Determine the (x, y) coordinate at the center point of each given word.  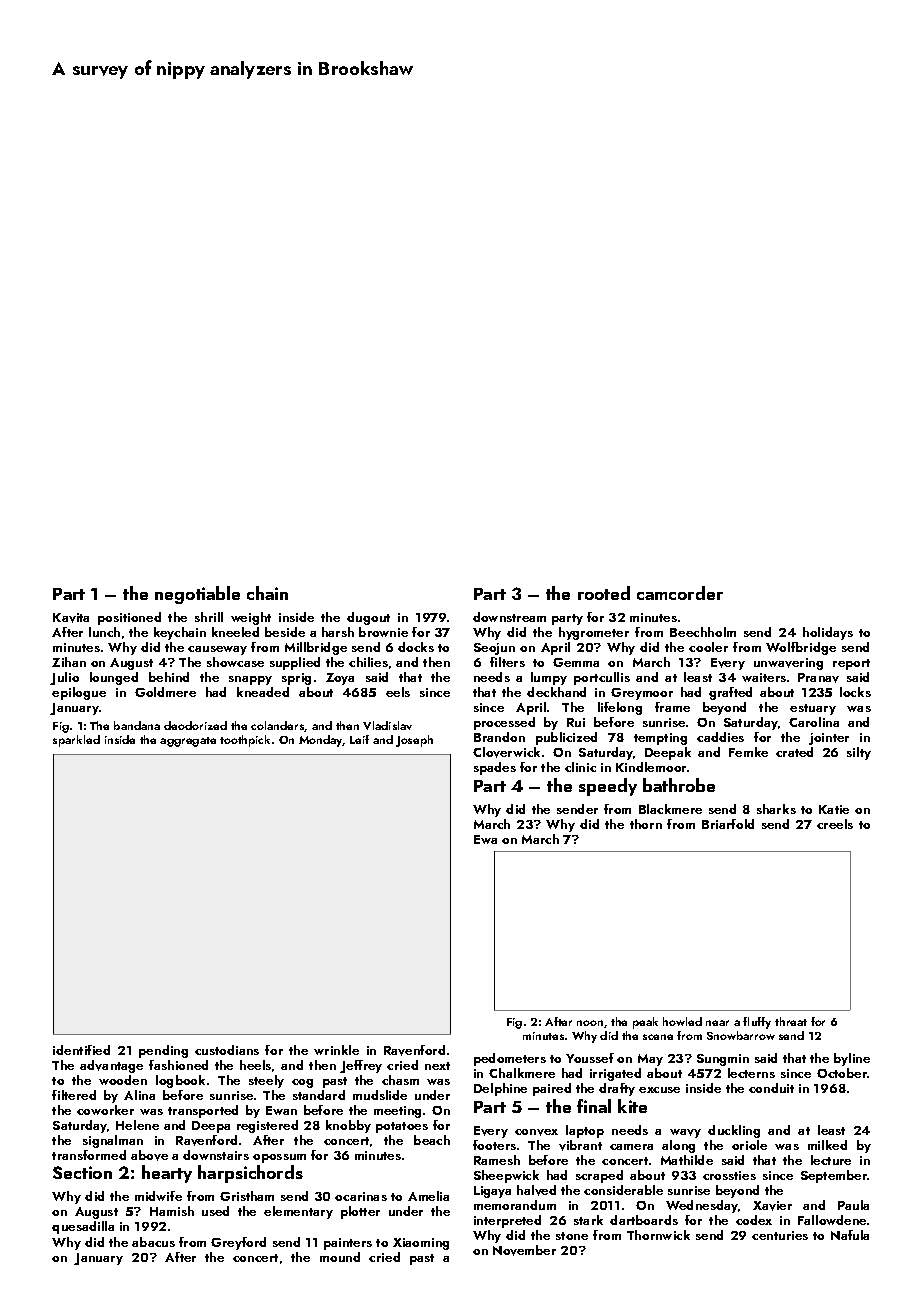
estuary (813, 709)
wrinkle (336, 1050)
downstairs (216, 1155)
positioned (129, 618)
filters (507, 662)
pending (163, 1051)
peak (645, 1023)
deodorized (195, 725)
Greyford (238, 1243)
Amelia (428, 1196)
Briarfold (728, 824)
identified (81, 1050)
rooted (604, 593)
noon (590, 1023)
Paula (853, 1205)
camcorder (680, 593)
